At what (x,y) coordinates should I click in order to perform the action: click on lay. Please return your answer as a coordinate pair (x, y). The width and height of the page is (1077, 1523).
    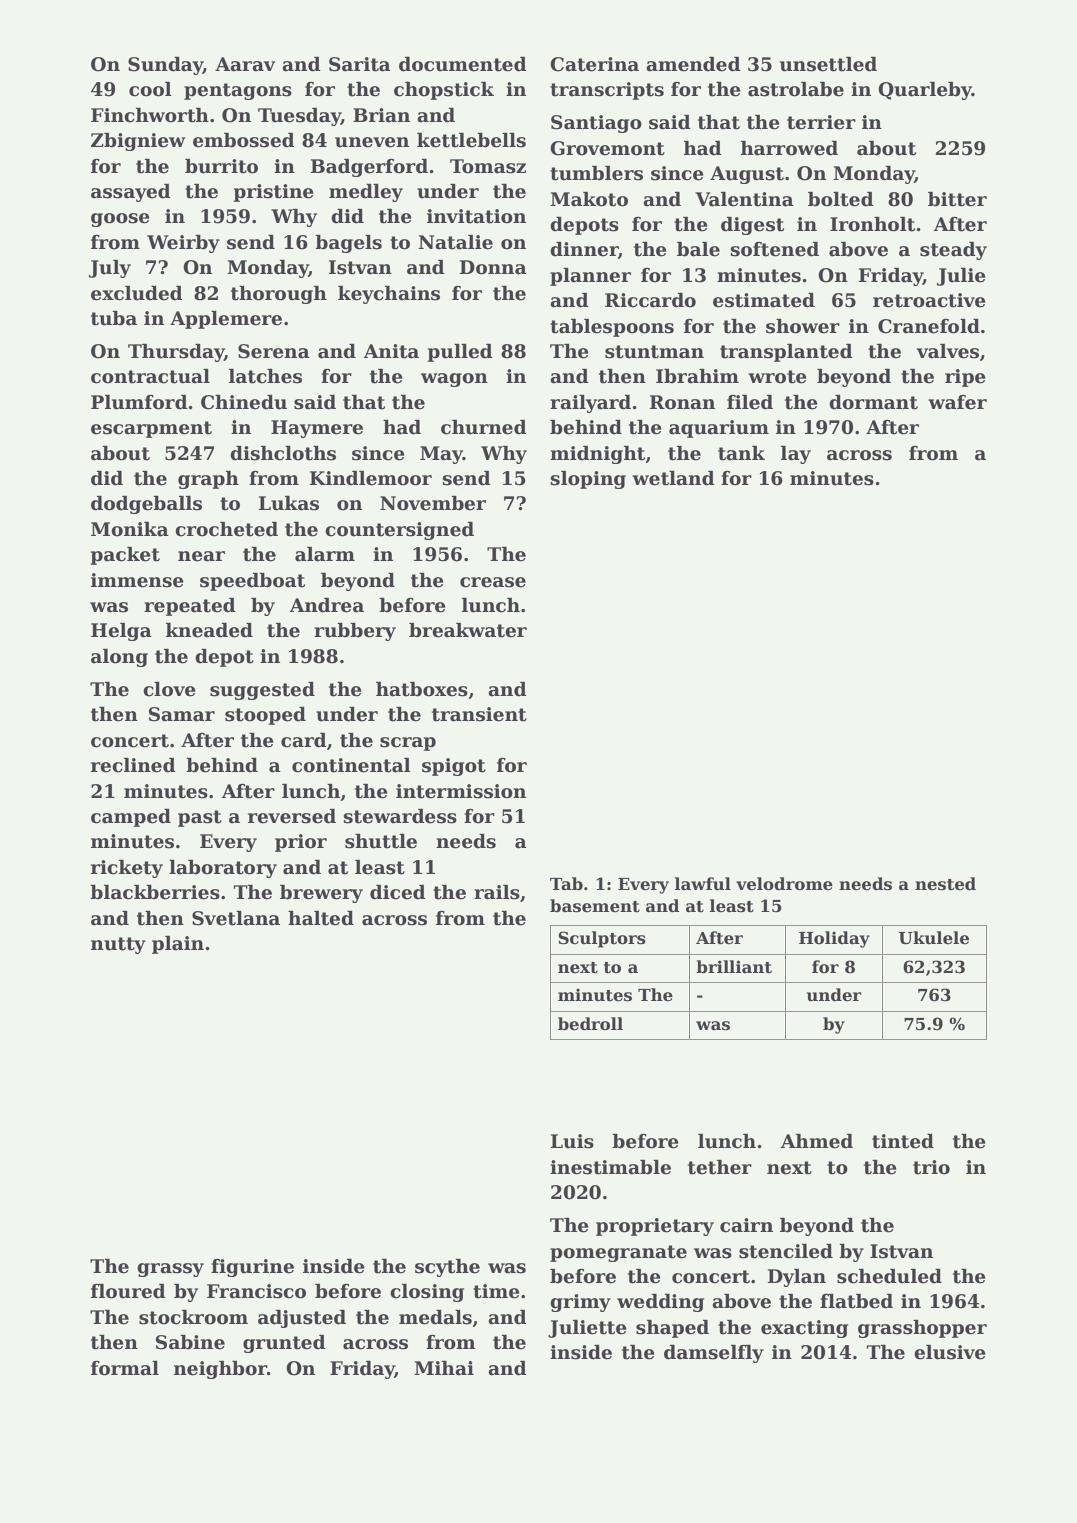
    Looking at the image, I should click on (796, 455).
